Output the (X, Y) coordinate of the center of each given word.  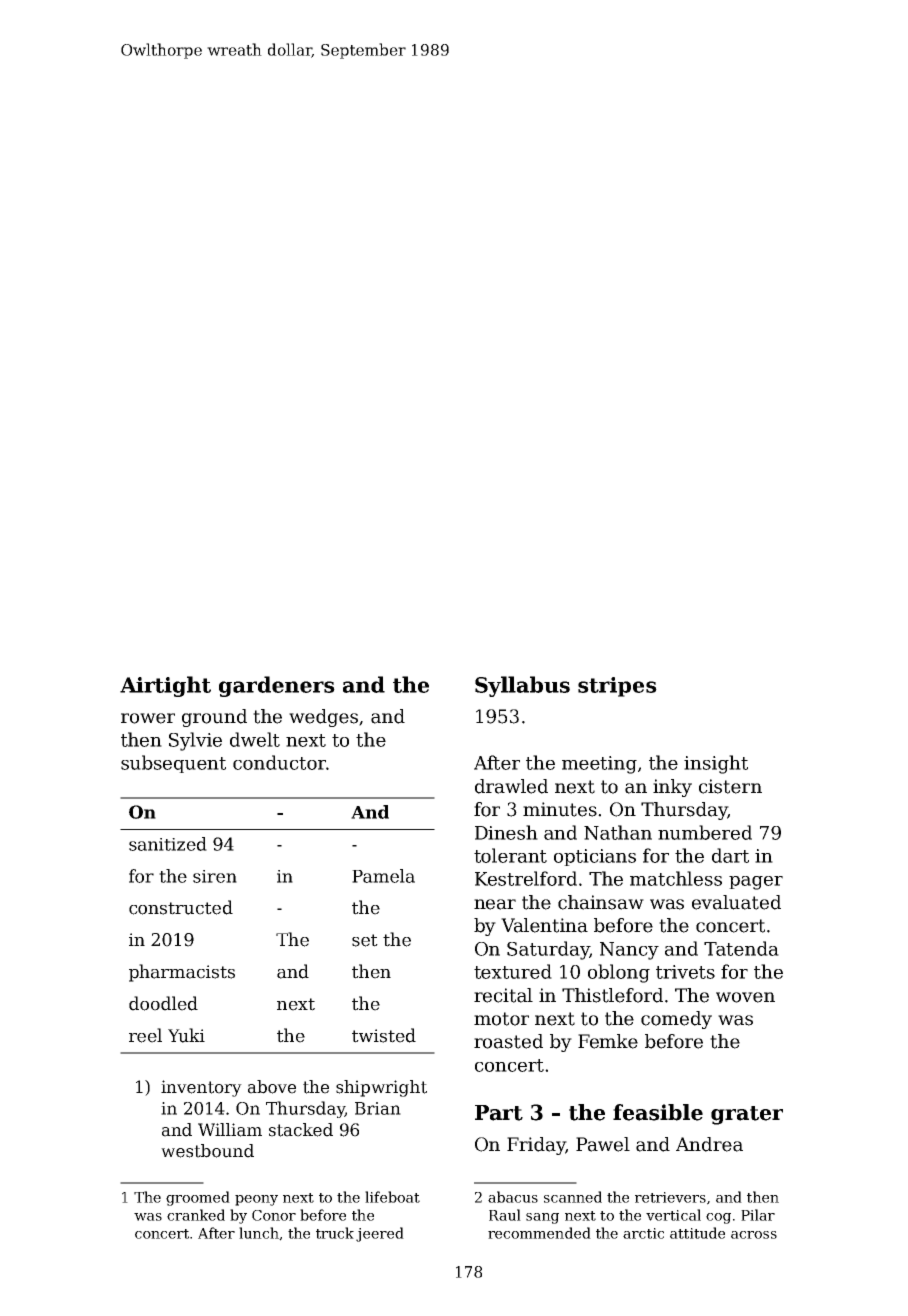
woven (745, 997)
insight (716, 764)
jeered (380, 1234)
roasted (508, 1041)
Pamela (383, 876)
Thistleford (612, 995)
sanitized (168, 844)
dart (730, 855)
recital (503, 995)
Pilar (758, 1215)
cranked (196, 1215)
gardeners (277, 686)
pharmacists (182, 973)
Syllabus (522, 686)
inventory (201, 1088)
